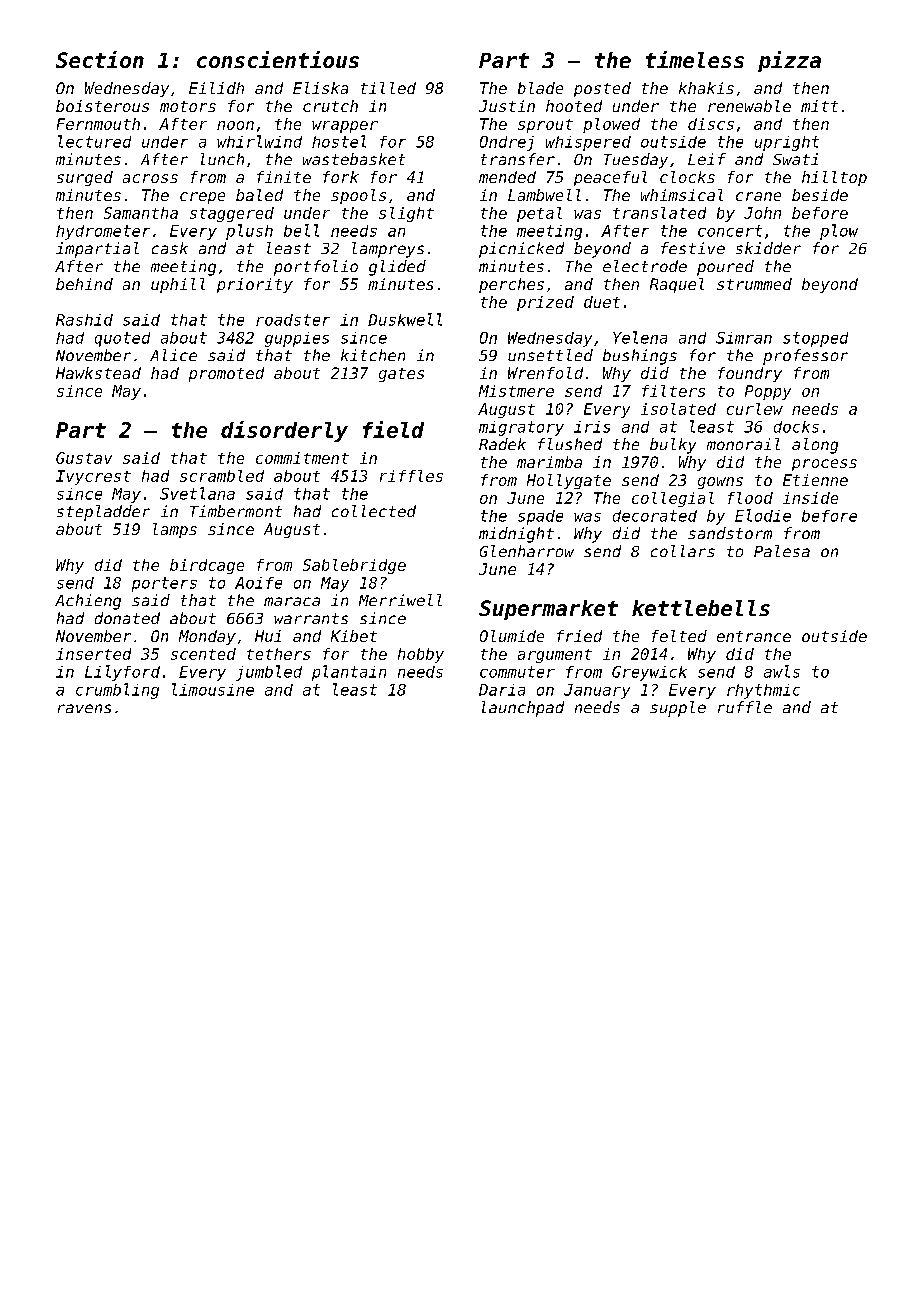 The height and width of the screenshot is (1314, 924). What do you see at coordinates (745, 707) in the screenshot?
I see `ruffle` at bounding box center [745, 707].
